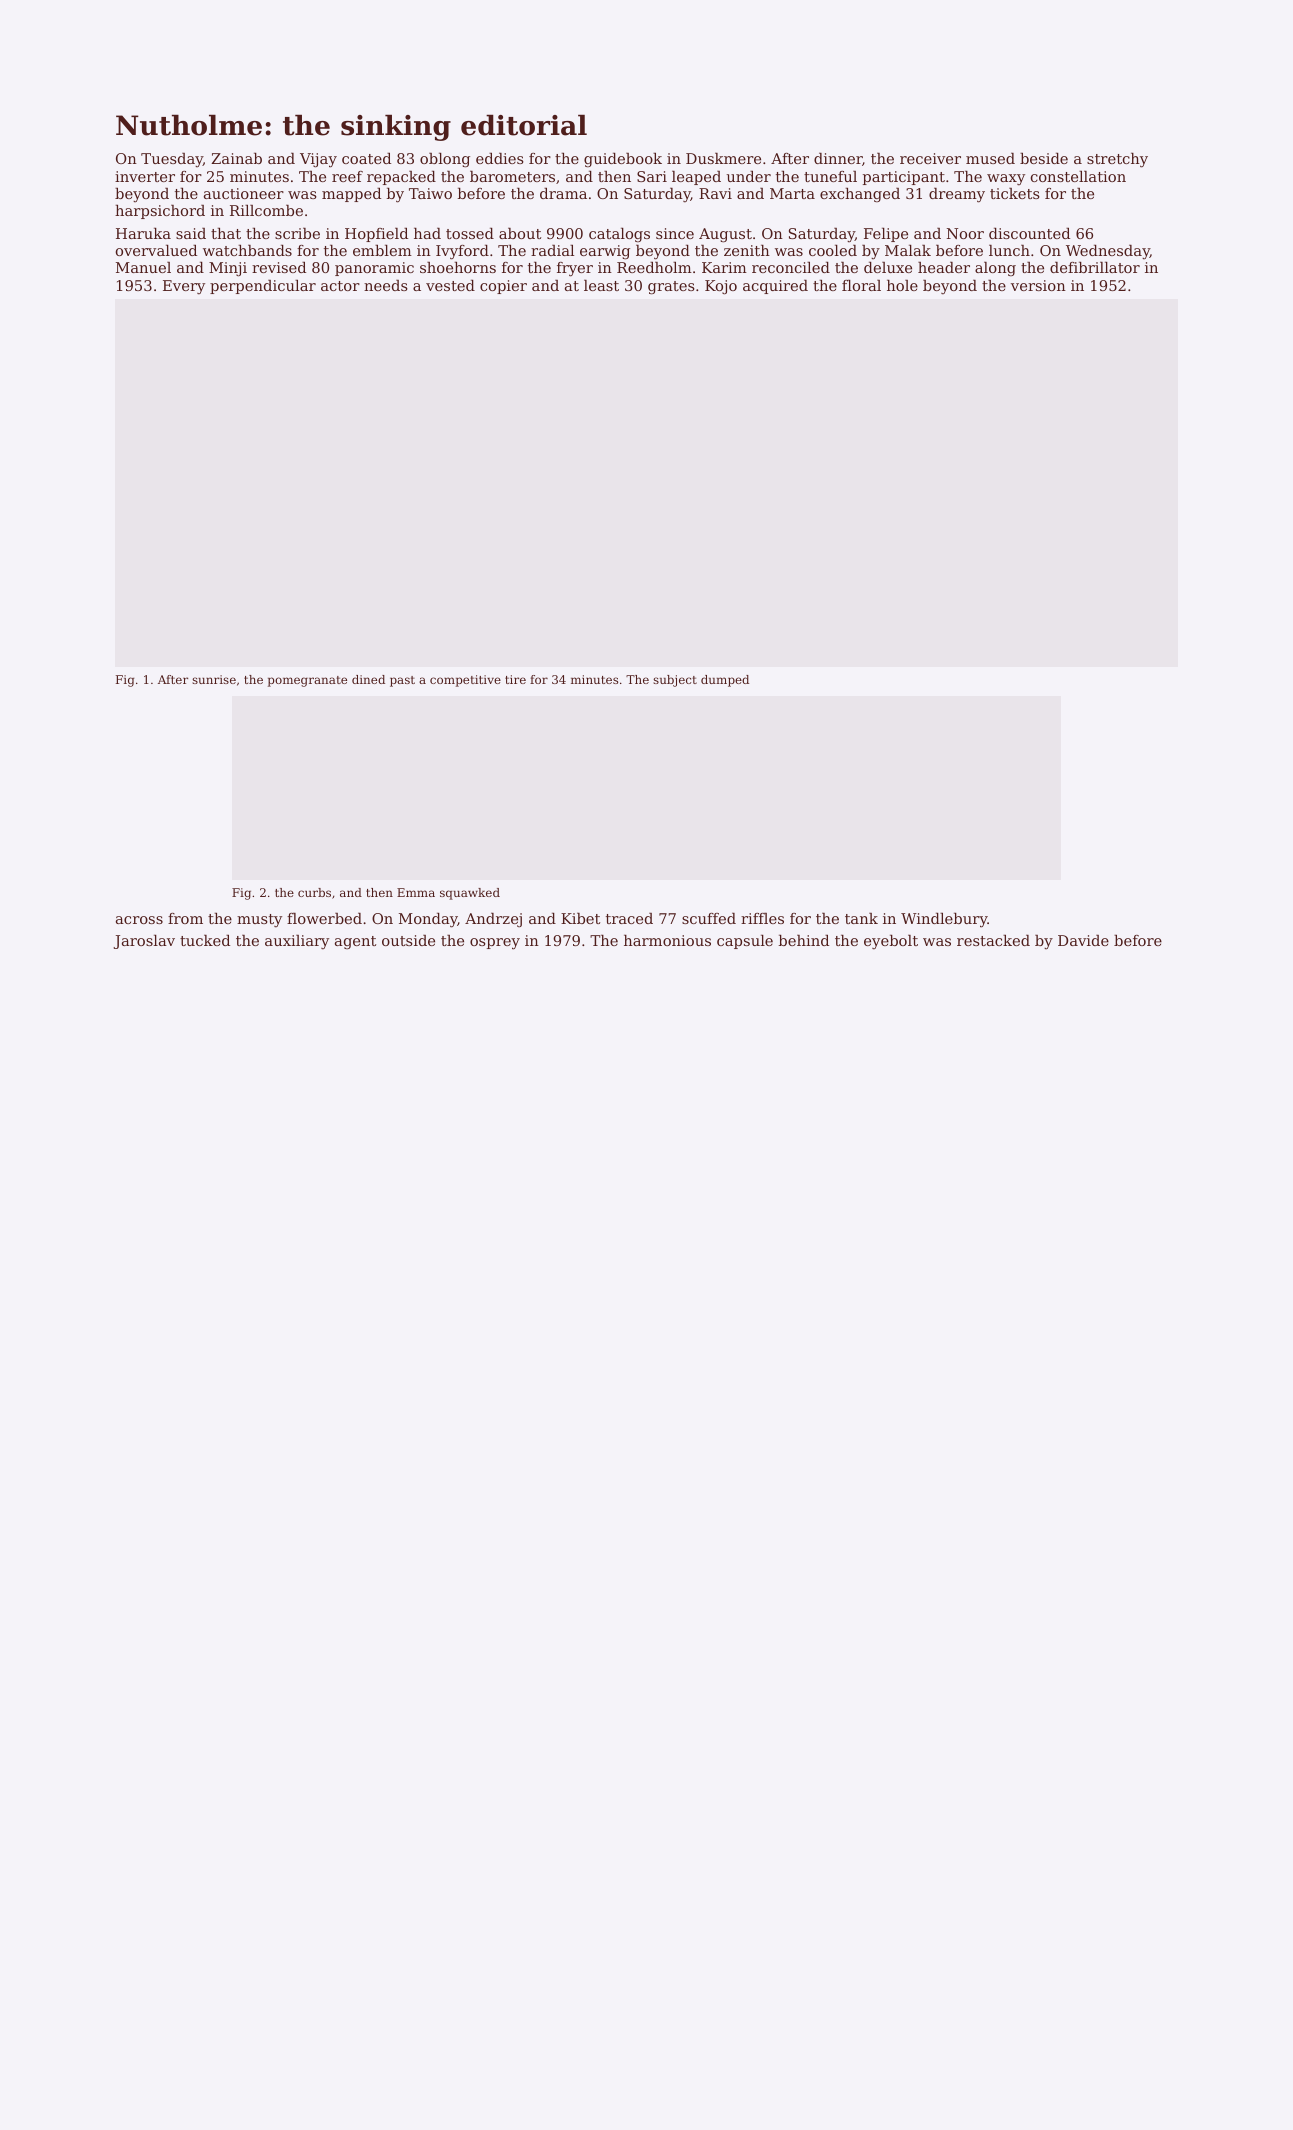 Image resolution: width=1293 pixels, height=2130 pixels. Describe the element at coordinates (675, 681) in the screenshot. I see `subject` at that location.
